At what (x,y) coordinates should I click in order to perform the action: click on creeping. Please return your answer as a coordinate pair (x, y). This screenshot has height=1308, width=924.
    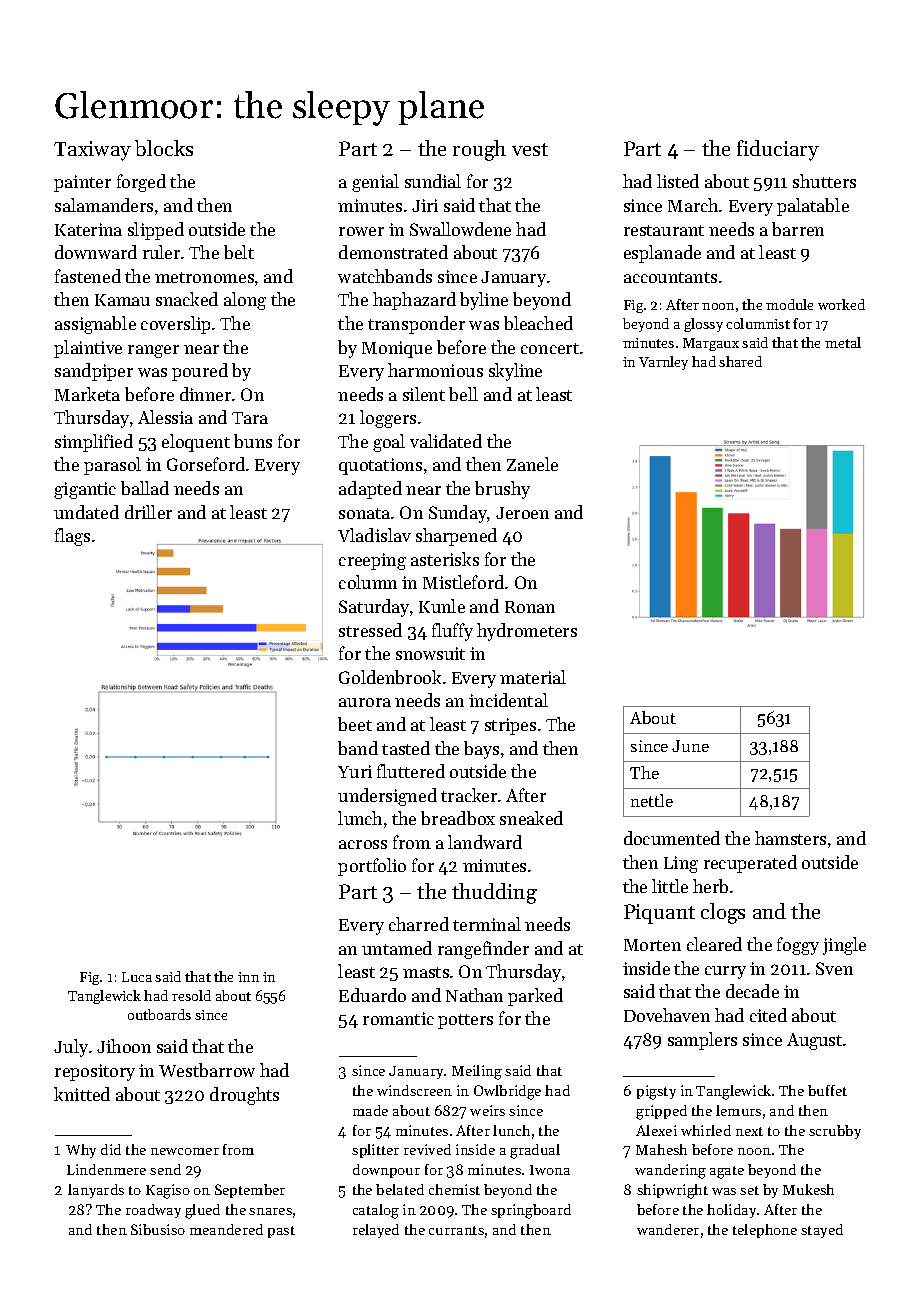
    Looking at the image, I should click on (372, 561).
